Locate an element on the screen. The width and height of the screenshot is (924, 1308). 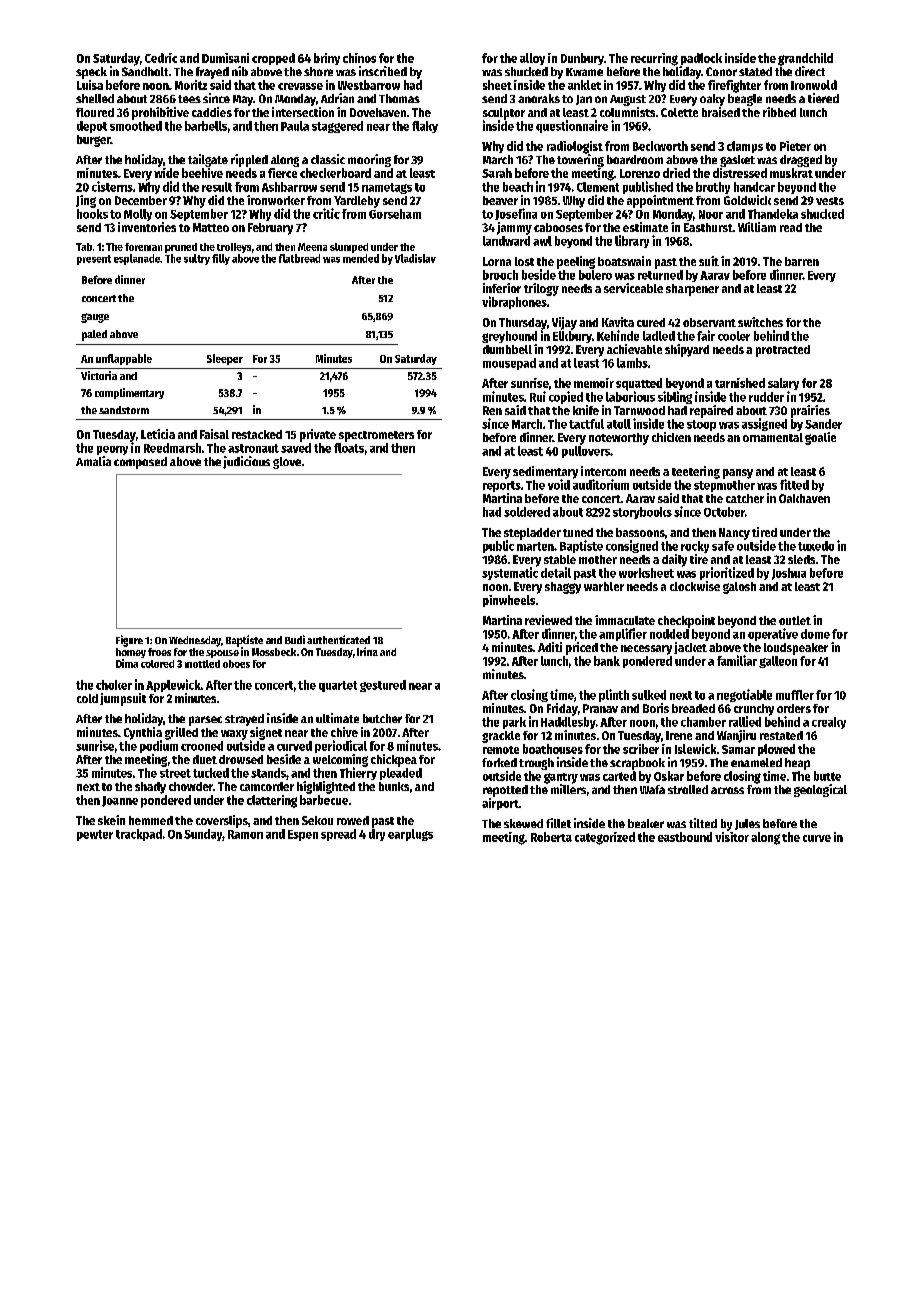
staggered is located at coordinates (337, 127).
